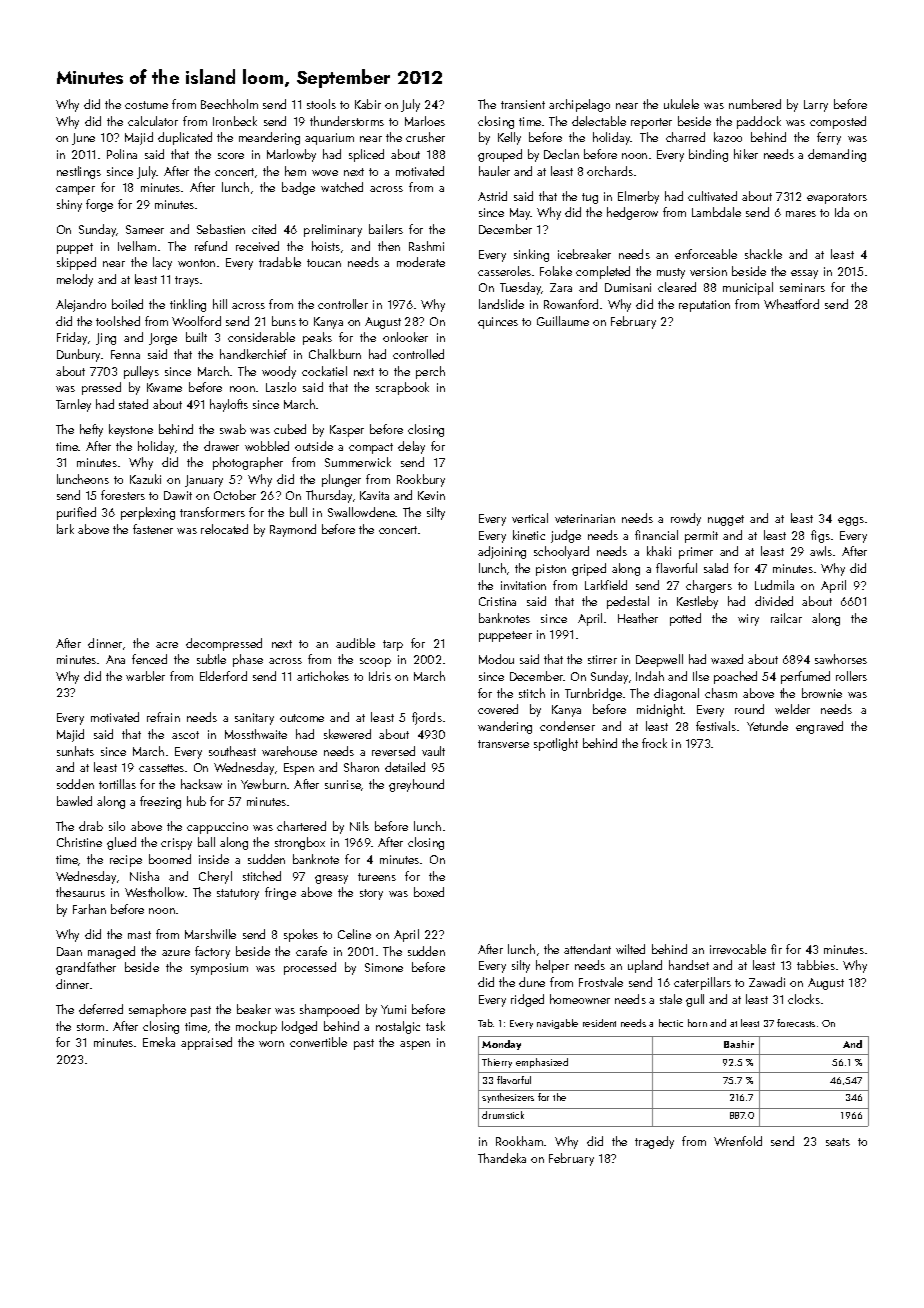  I want to click on eggs, so click(851, 521).
